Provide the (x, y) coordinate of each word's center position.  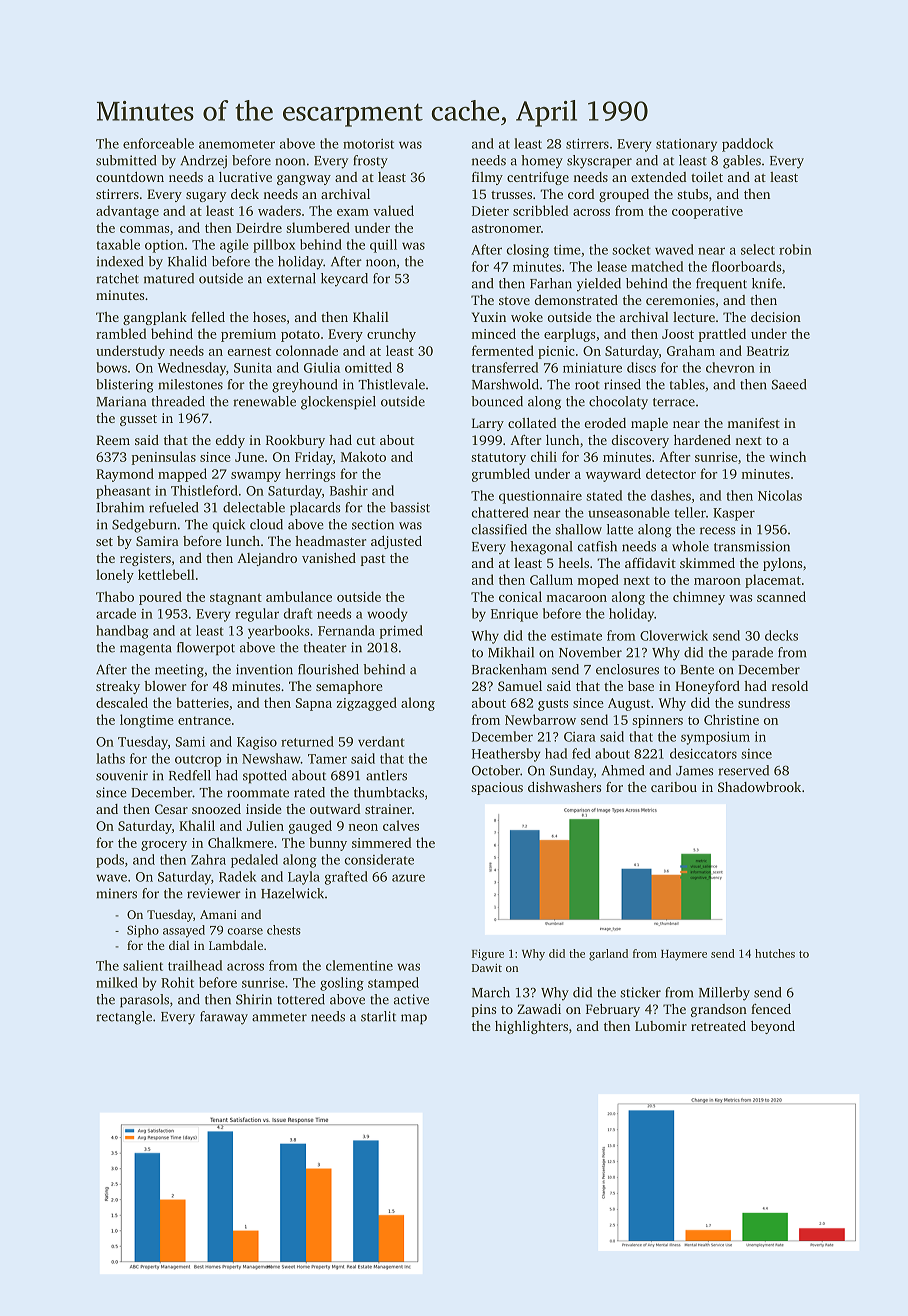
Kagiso (257, 743)
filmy (487, 178)
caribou (674, 787)
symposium (715, 738)
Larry (488, 424)
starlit (378, 1016)
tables (687, 384)
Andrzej (203, 162)
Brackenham (509, 669)
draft (298, 613)
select (758, 249)
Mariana (121, 401)
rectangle (124, 1018)
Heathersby (506, 755)
